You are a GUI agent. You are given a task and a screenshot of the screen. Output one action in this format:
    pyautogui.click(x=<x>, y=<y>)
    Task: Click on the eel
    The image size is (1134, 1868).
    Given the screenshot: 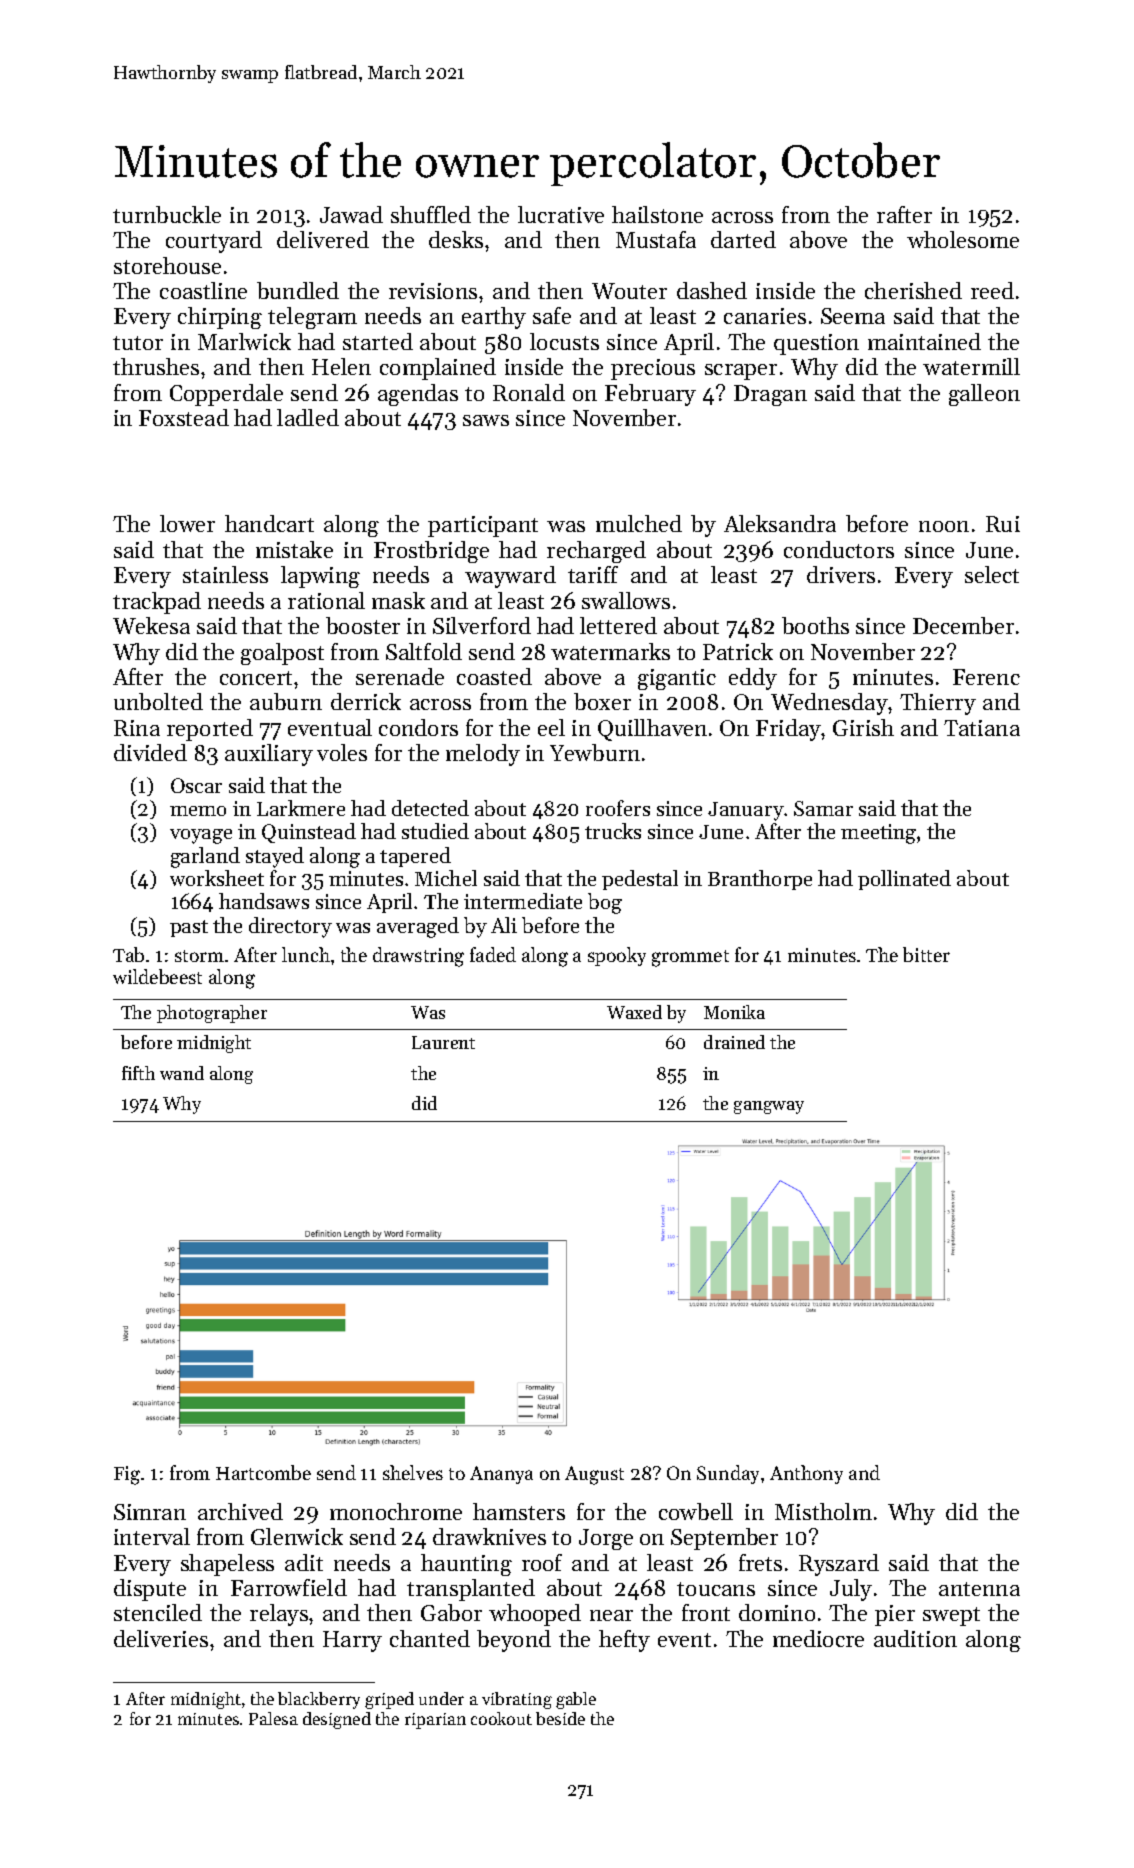 What is the action you would take?
    pyautogui.click(x=551, y=727)
